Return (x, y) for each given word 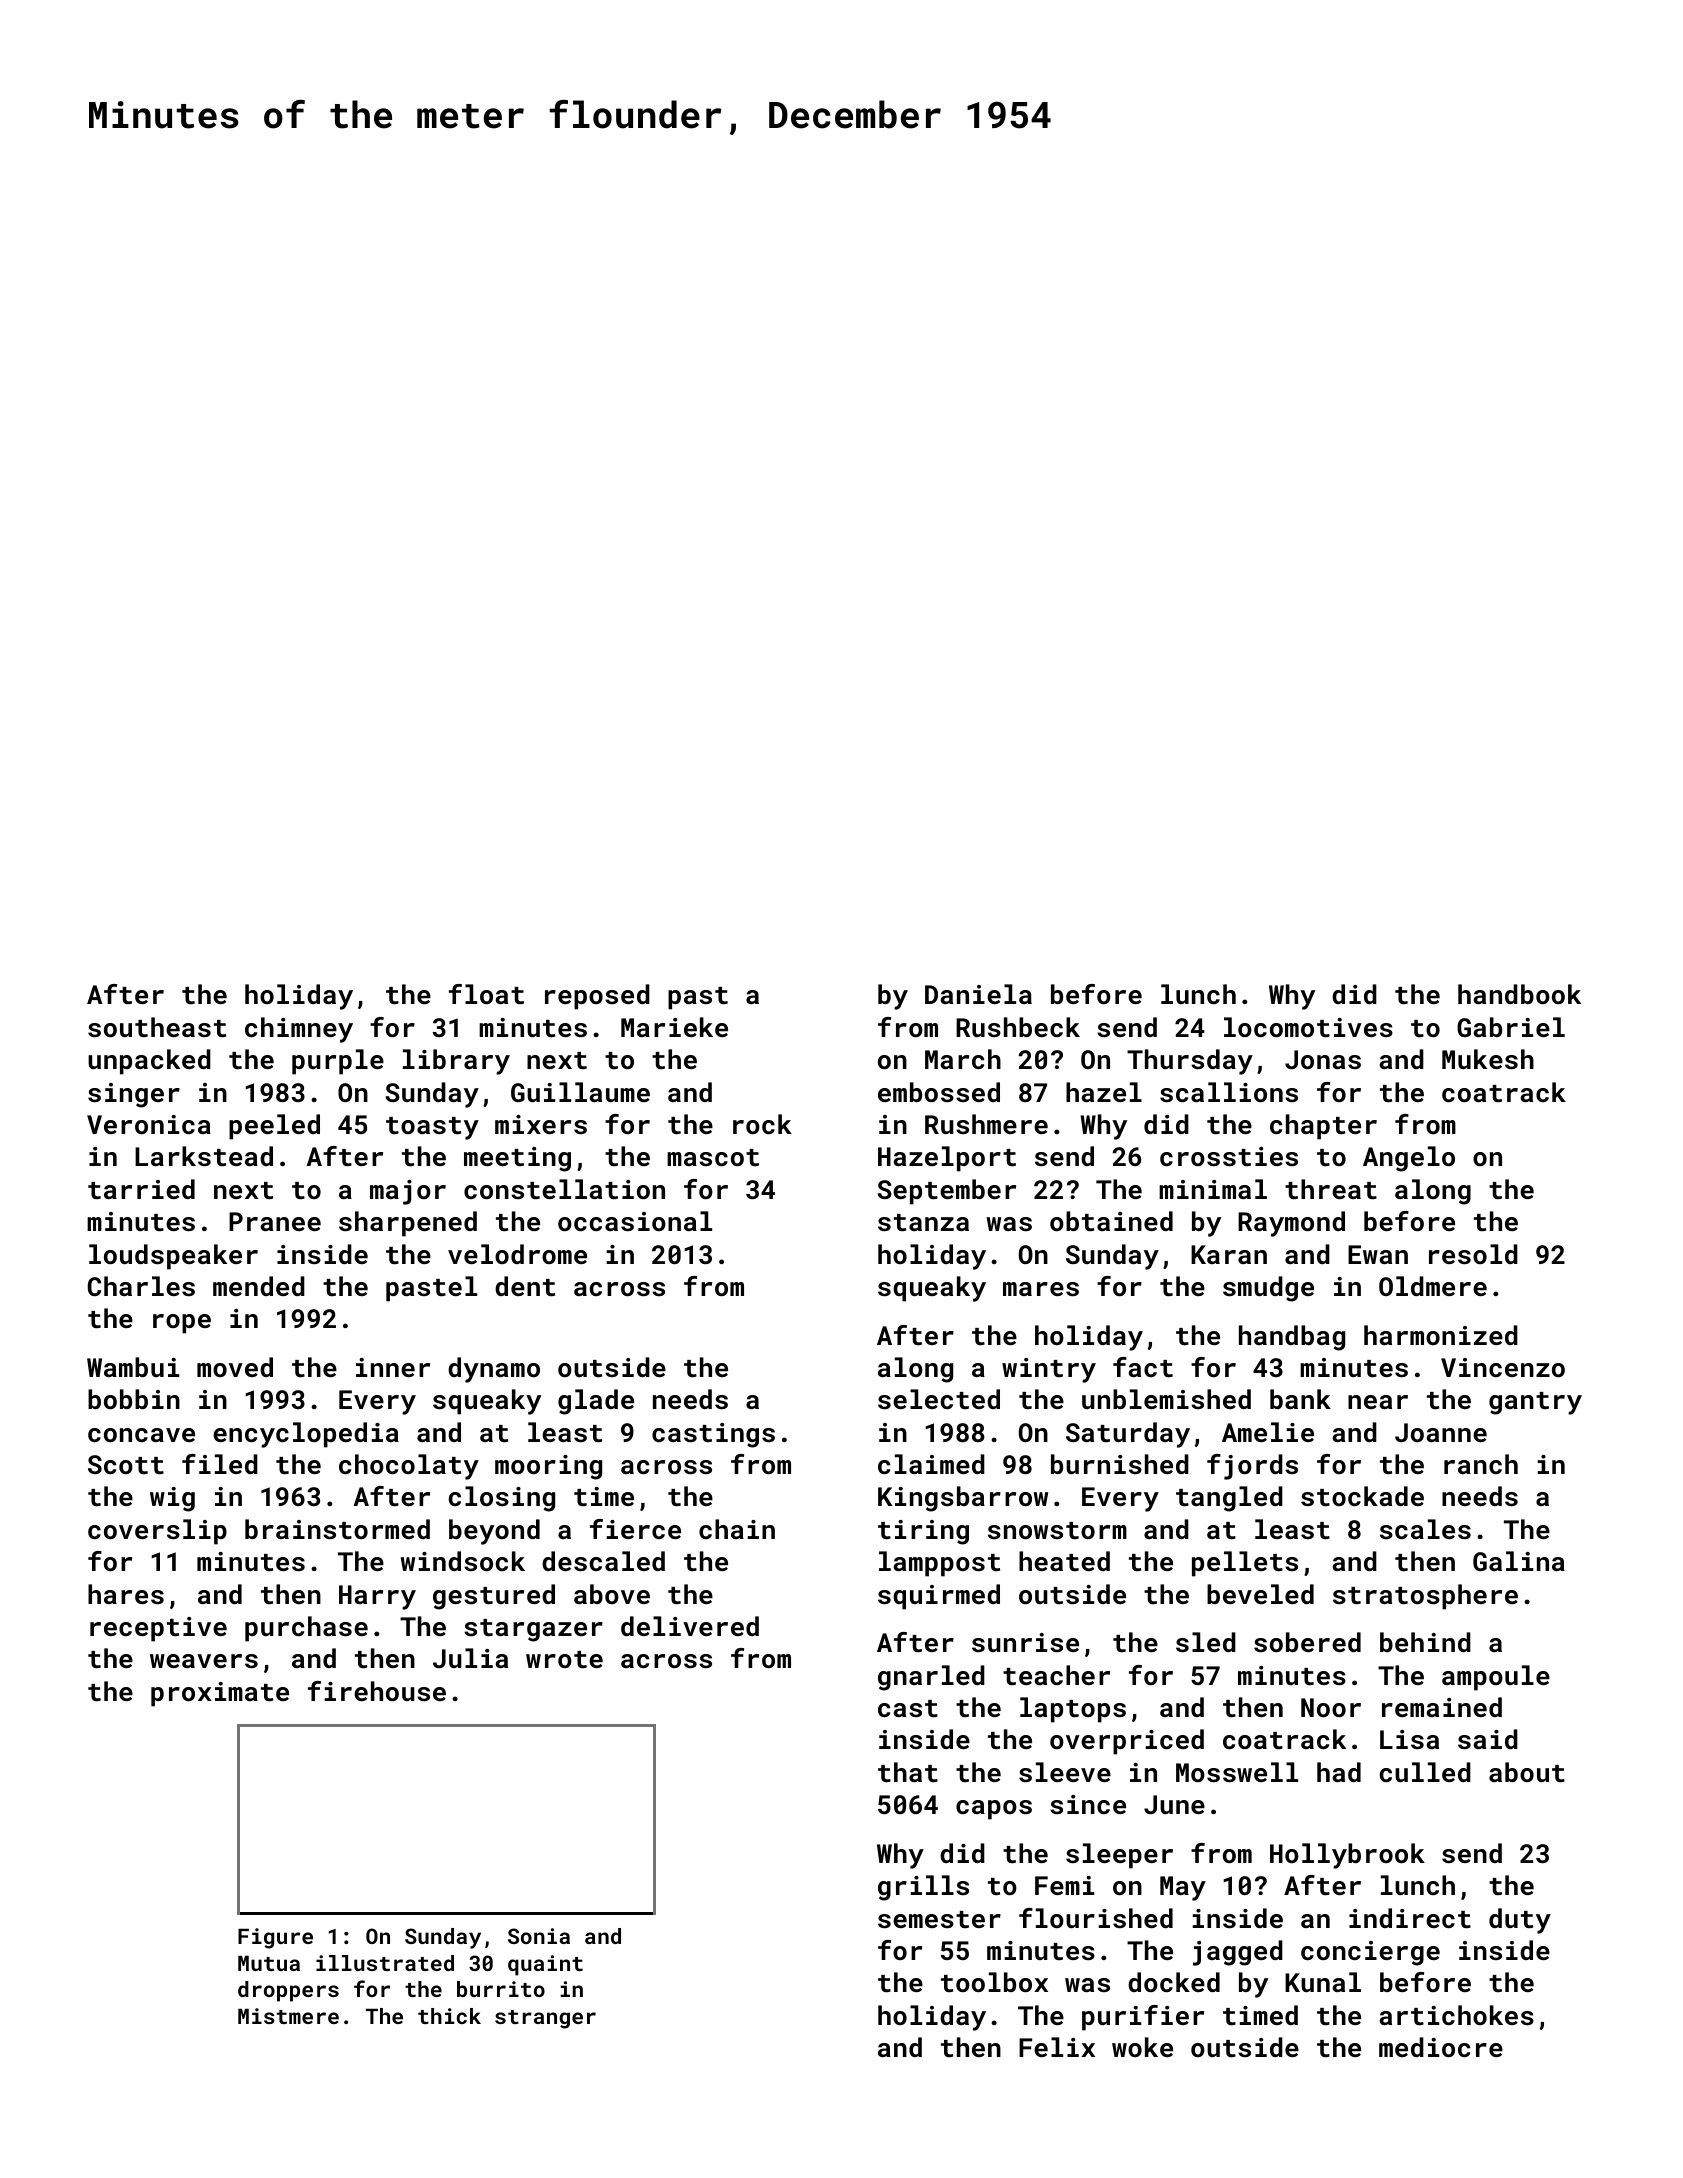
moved (235, 1367)
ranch (1481, 1464)
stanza (923, 1223)
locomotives (1308, 1027)
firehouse (377, 1691)
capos (994, 1810)
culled (1425, 1772)
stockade (1362, 1496)
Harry (377, 1597)
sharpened (408, 1224)
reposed (597, 997)
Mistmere (288, 2016)
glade (596, 1402)
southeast (157, 1027)
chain (737, 1529)
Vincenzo (1503, 1367)
